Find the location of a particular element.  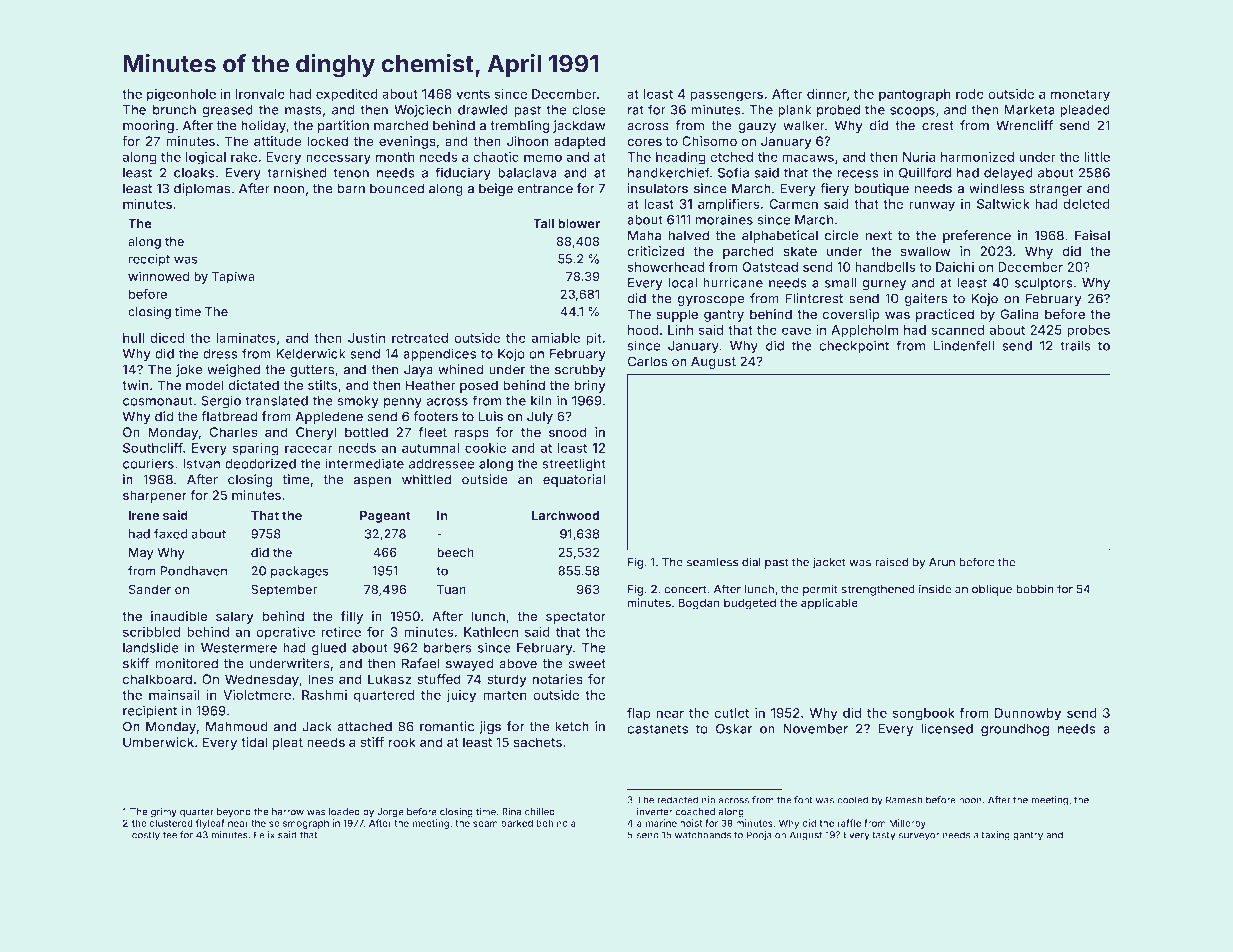

translated is located at coordinates (277, 401).
